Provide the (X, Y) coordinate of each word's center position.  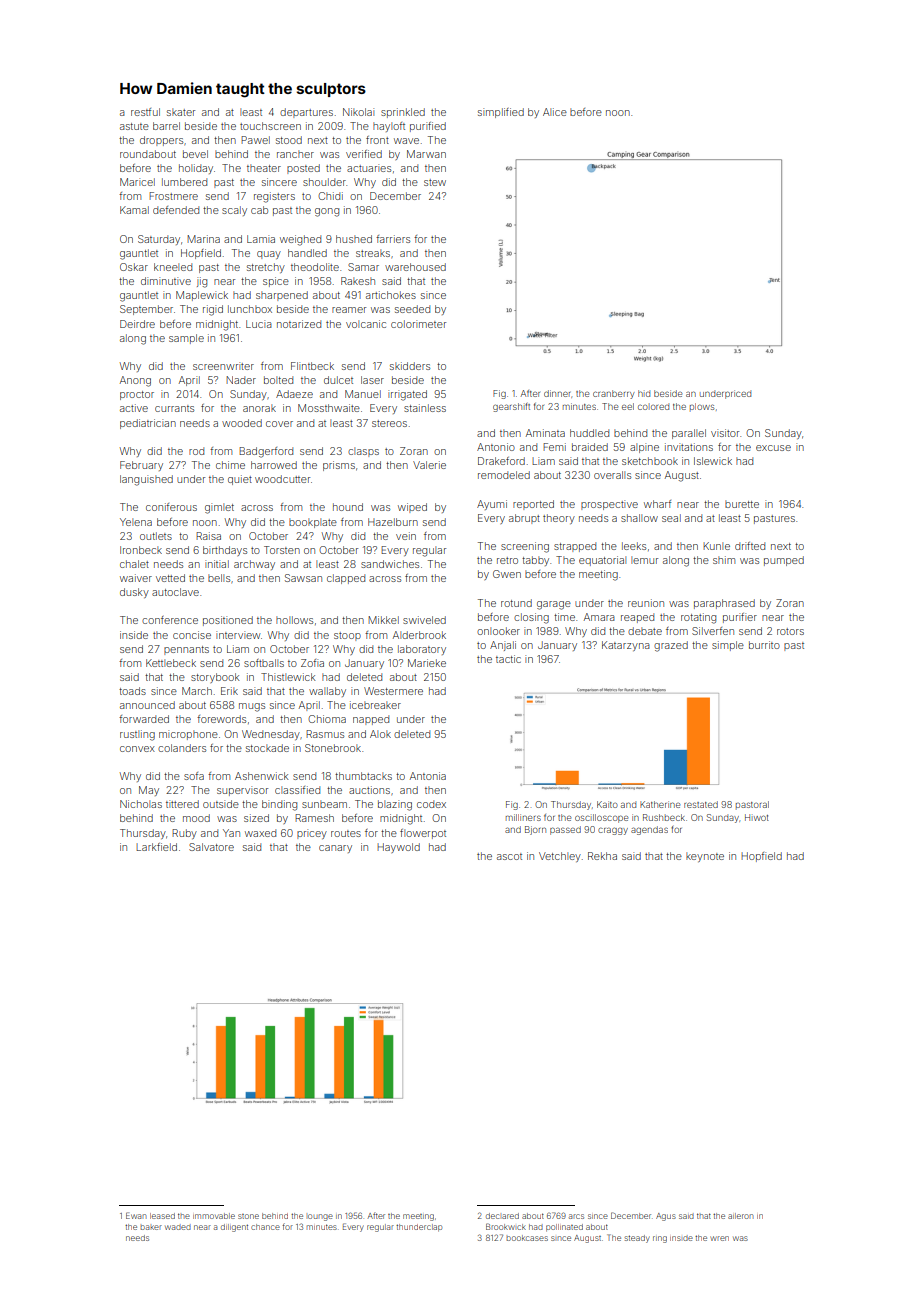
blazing (395, 805)
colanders (182, 748)
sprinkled (403, 113)
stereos (389, 423)
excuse (773, 448)
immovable (214, 1216)
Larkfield (156, 847)
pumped (784, 561)
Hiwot (757, 817)
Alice (555, 112)
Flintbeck (312, 366)
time (564, 617)
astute (134, 126)
